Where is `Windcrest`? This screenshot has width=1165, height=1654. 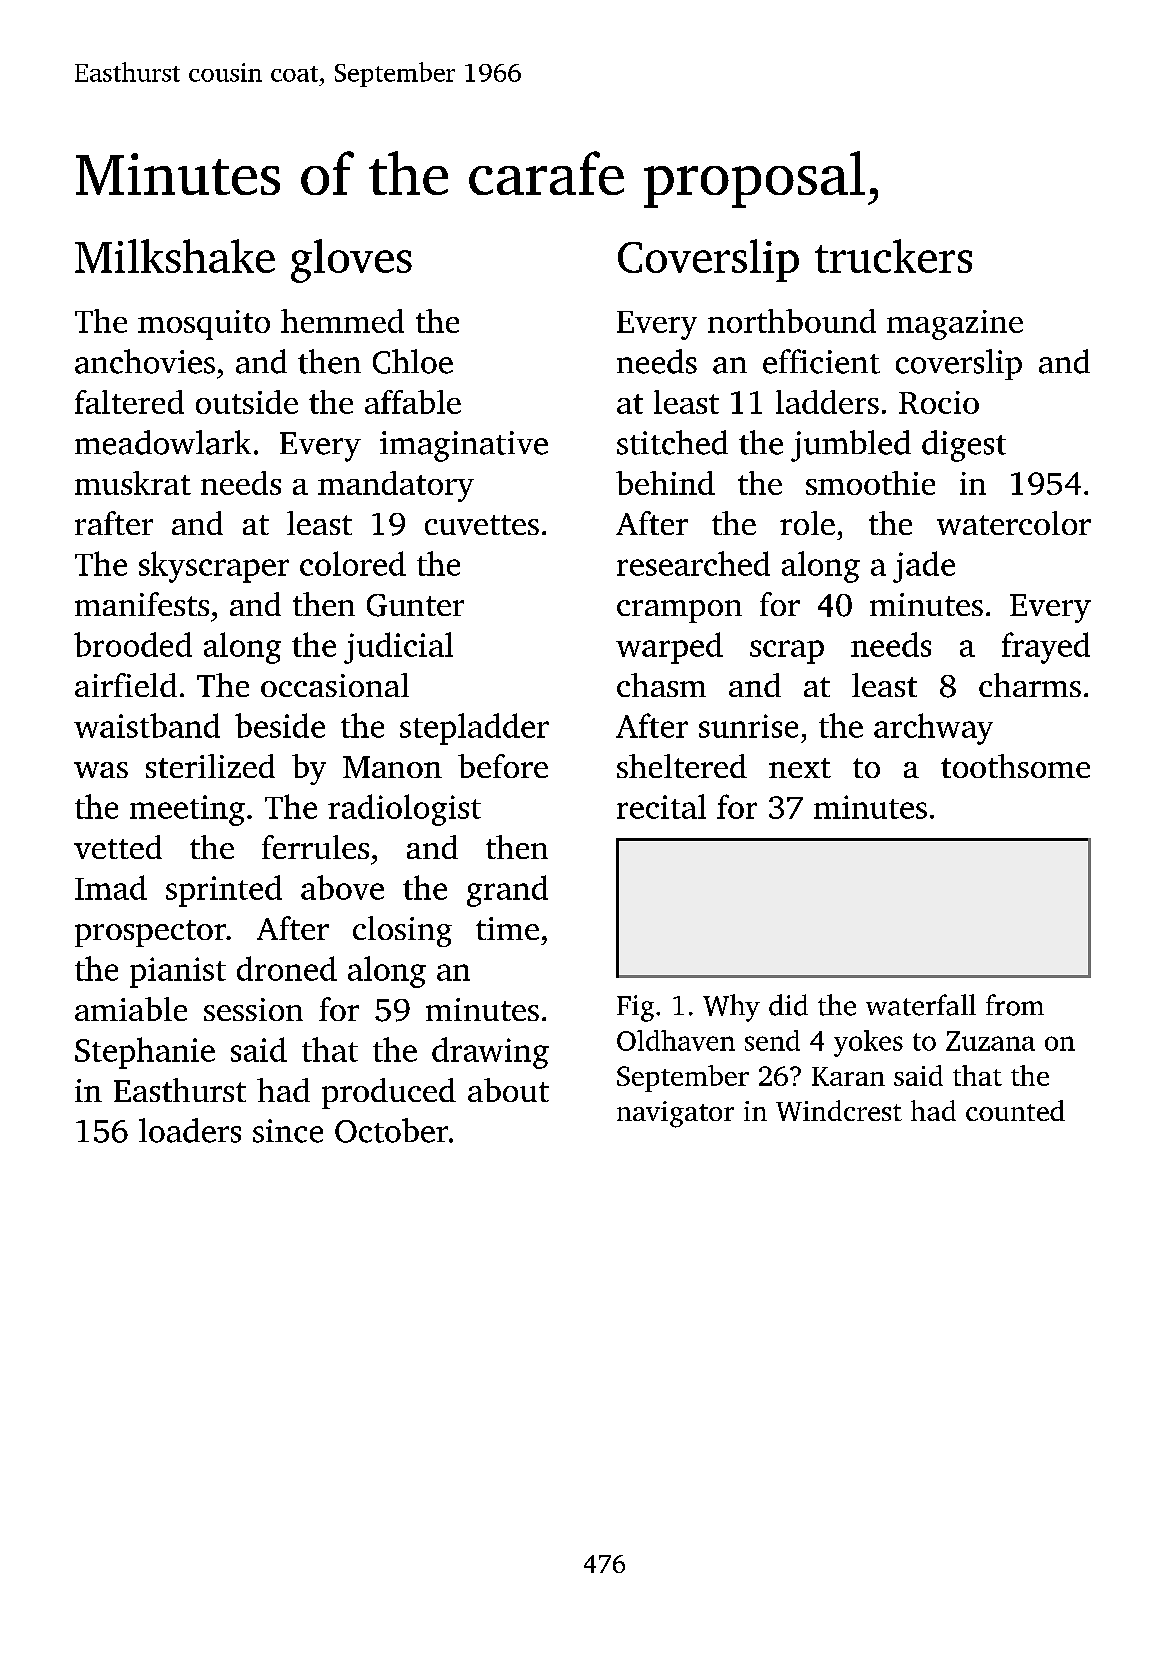
Windcrest is located at coordinates (839, 1110).
